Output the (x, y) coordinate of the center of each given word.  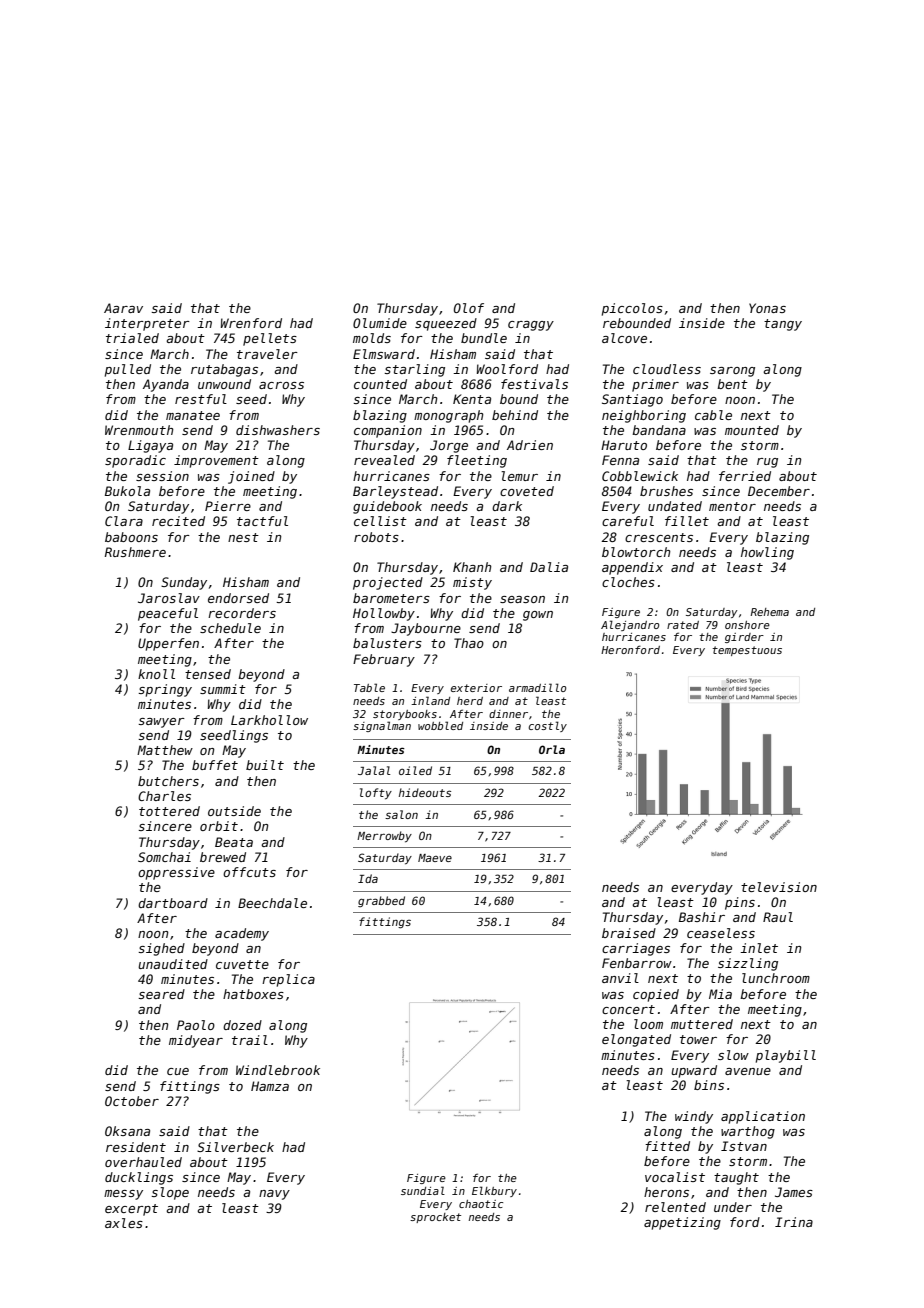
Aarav (123, 308)
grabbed (381, 901)
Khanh (472, 567)
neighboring (644, 416)
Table (369, 687)
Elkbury (494, 1191)
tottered (169, 811)
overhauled (143, 1162)
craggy (531, 326)
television (779, 887)
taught (736, 1178)
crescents (659, 537)
